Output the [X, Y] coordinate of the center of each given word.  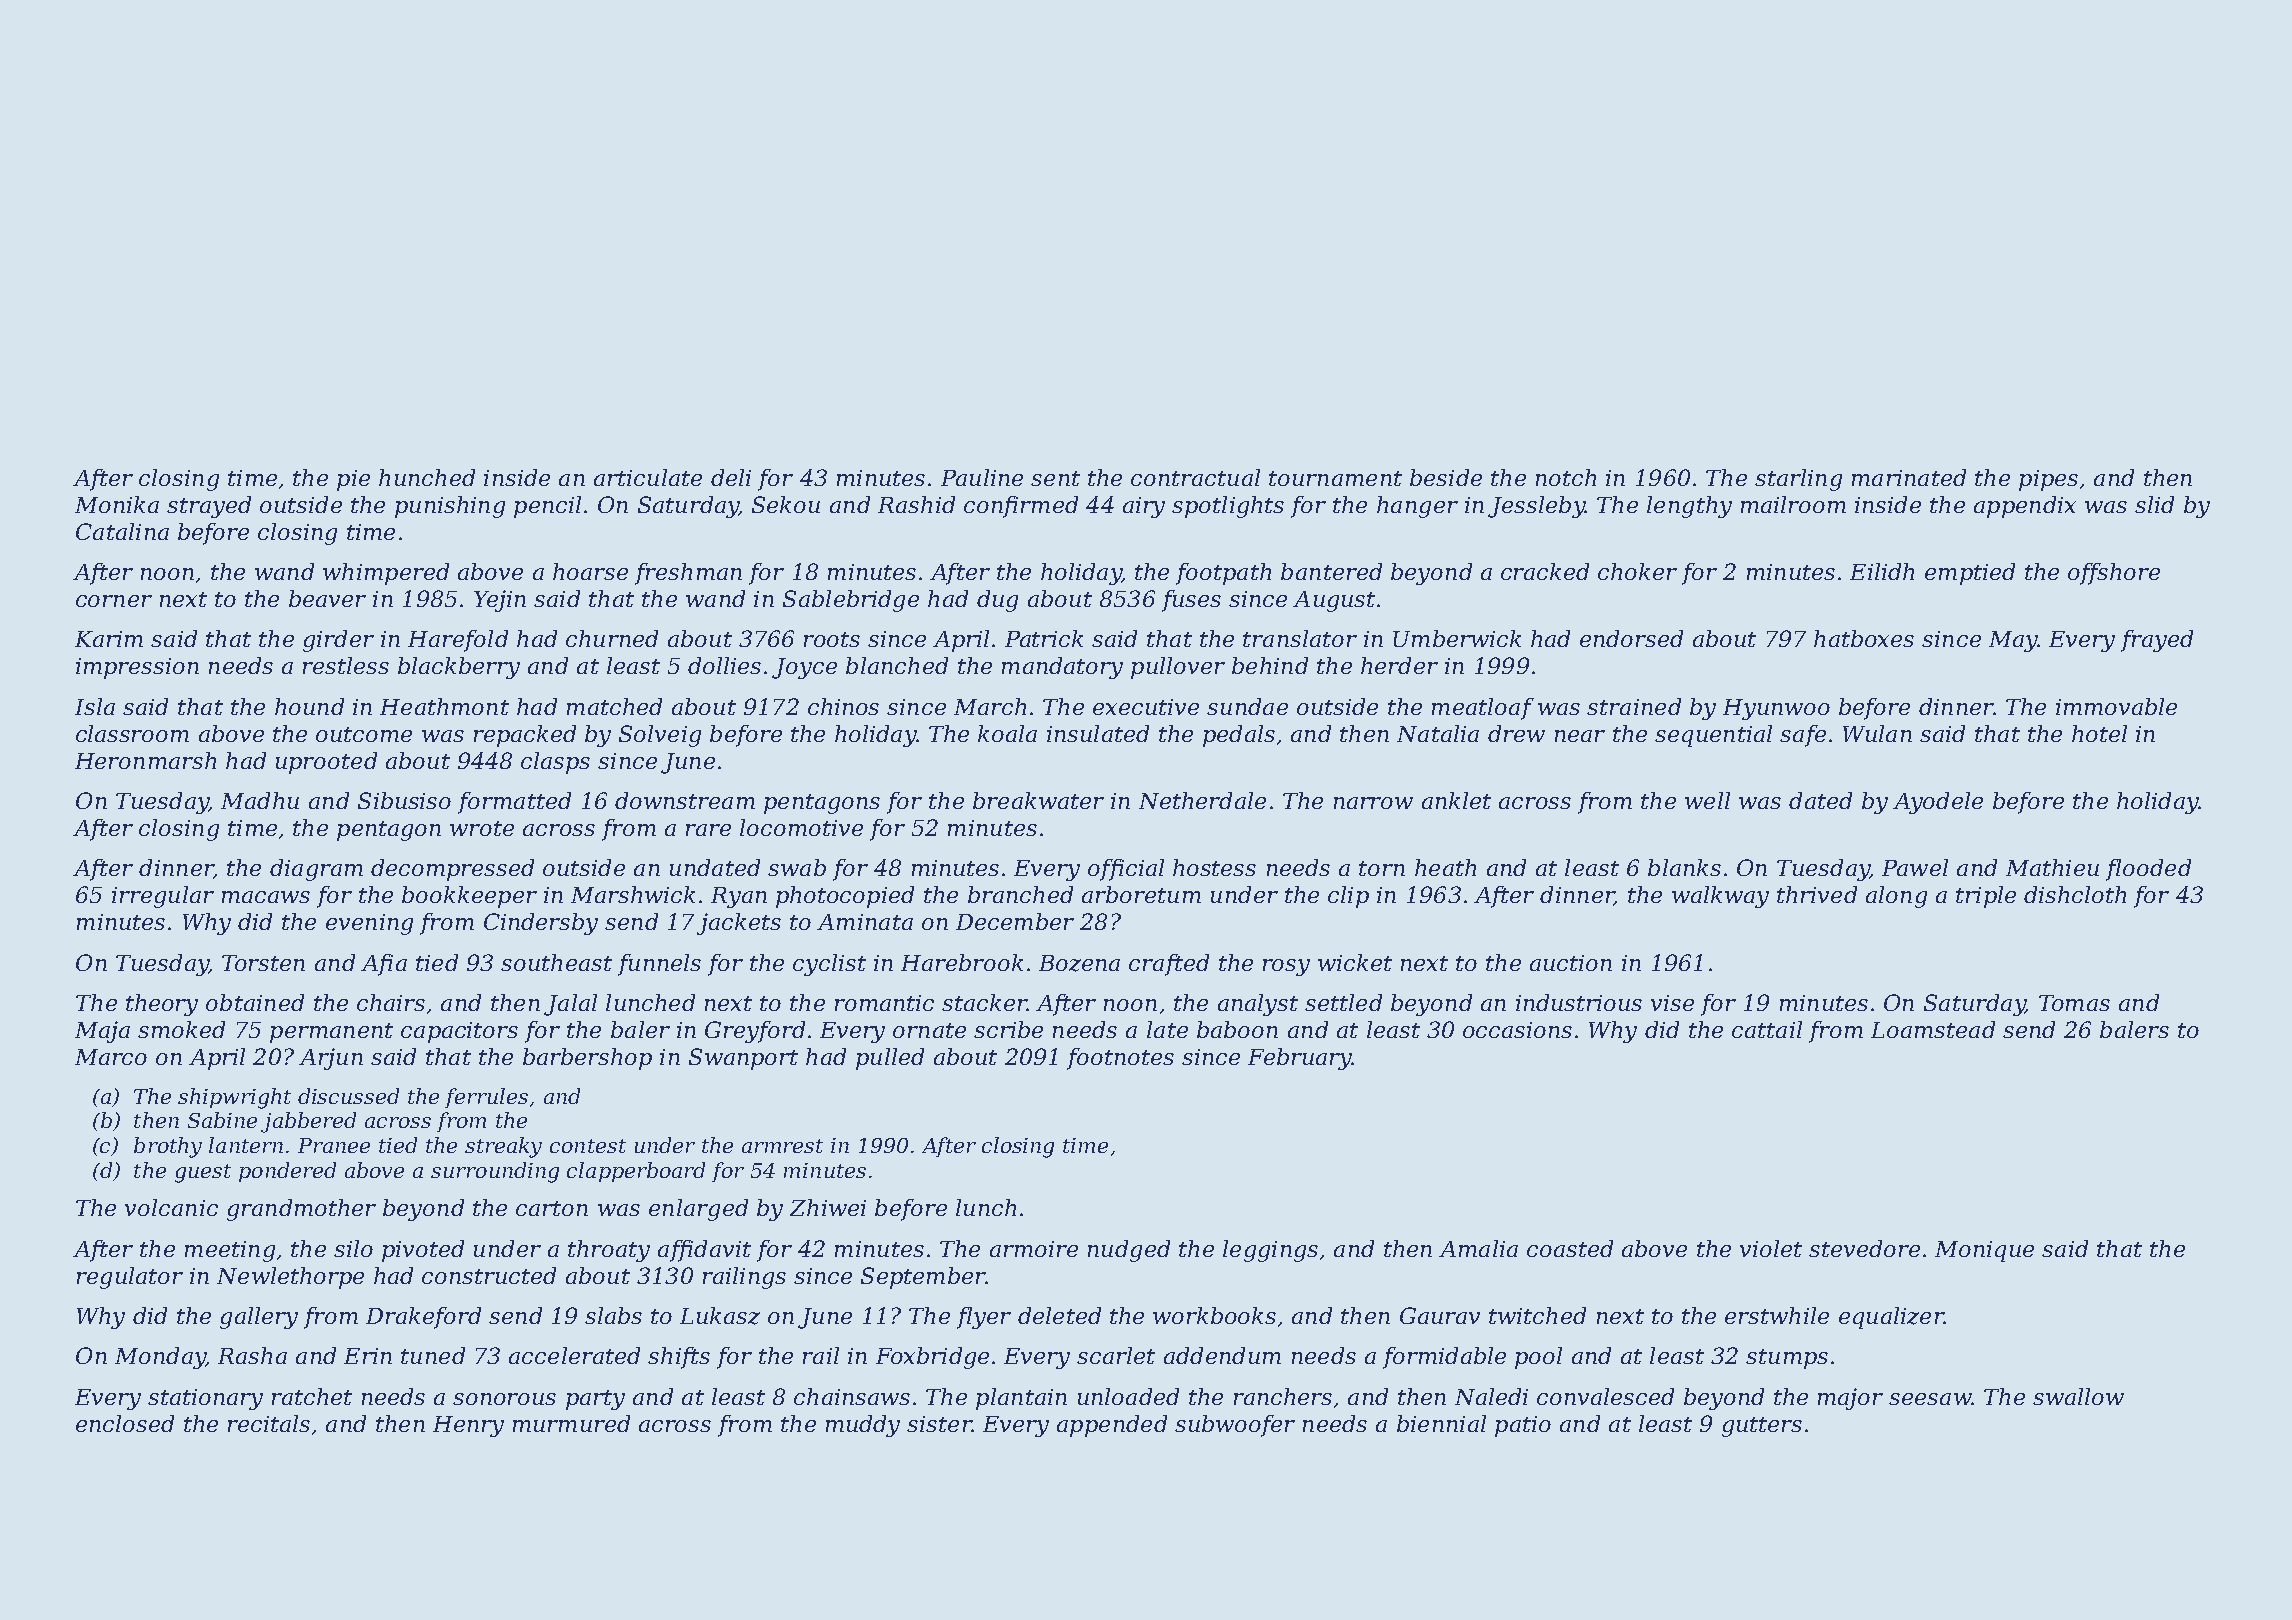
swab [797, 867]
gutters [1762, 1427]
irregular [163, 897]
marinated [1909, 477]
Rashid [916, 504]
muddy [863, 1426]
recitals [269, 1423]
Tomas [2074, 1003]
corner [114, 601]
